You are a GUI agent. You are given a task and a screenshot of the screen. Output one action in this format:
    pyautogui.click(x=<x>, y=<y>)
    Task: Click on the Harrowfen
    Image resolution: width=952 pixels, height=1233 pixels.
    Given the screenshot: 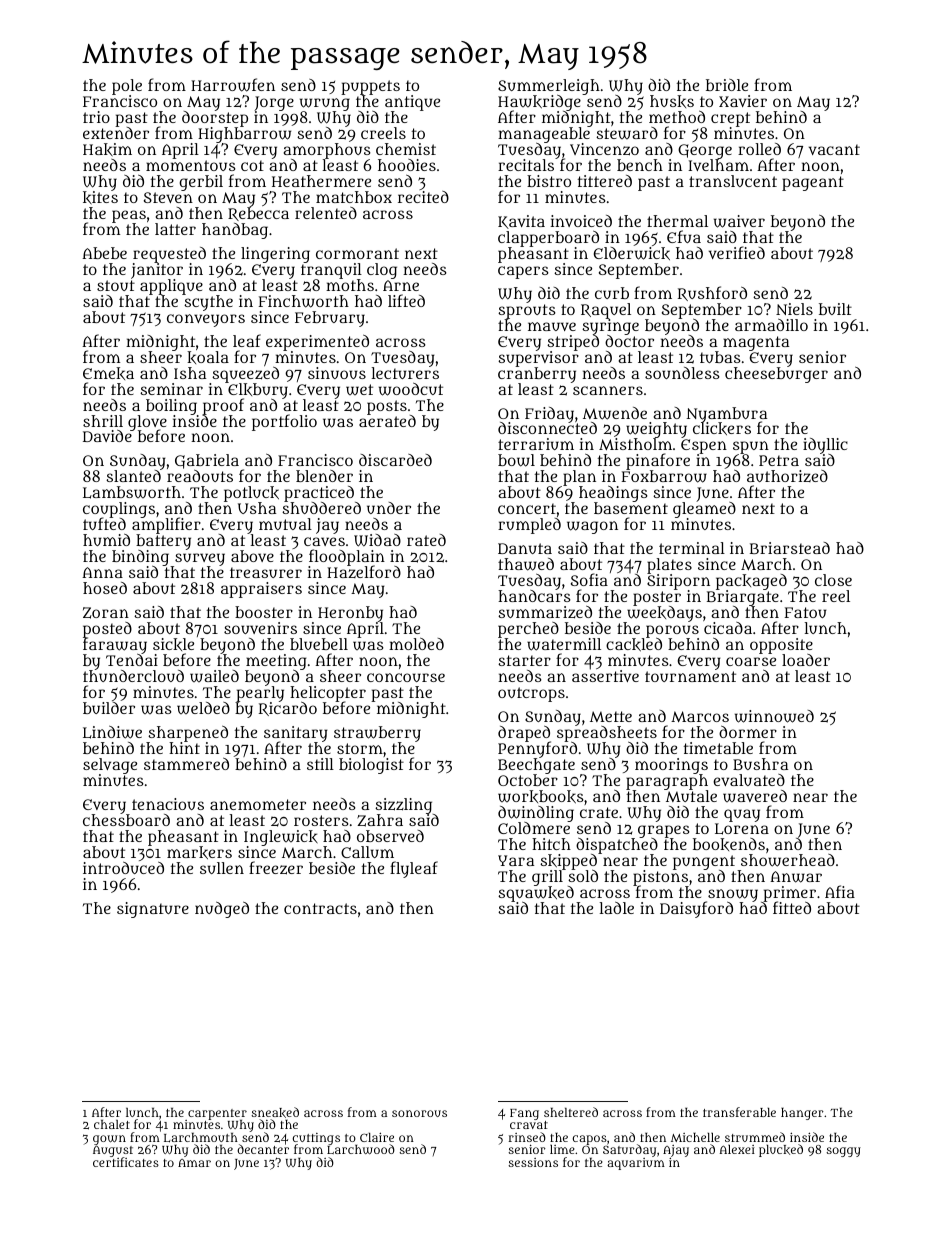 What is the action you would take?
    pyautogui.click(x=233, y=85)
